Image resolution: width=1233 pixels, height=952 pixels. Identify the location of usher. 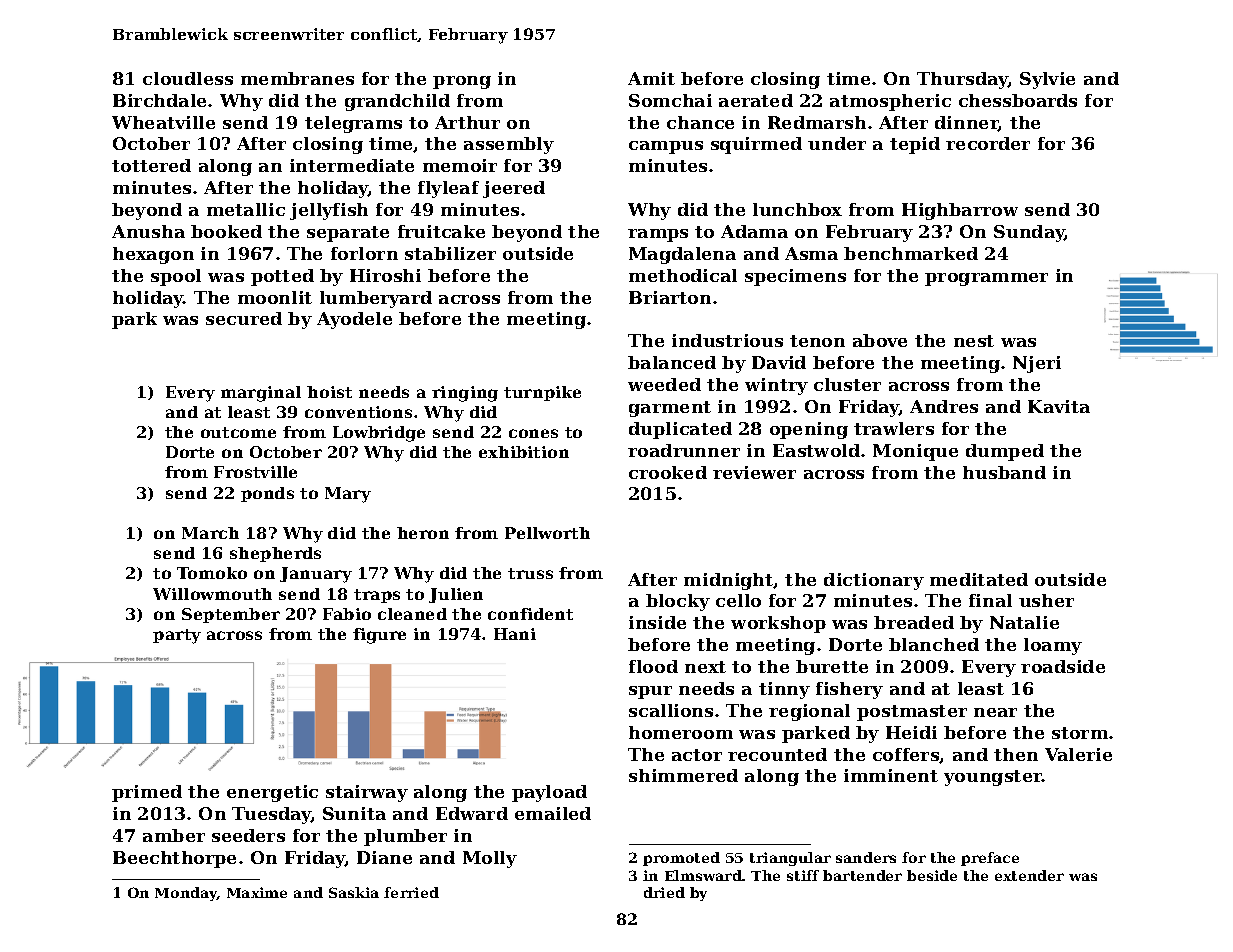
(1046, 600).
